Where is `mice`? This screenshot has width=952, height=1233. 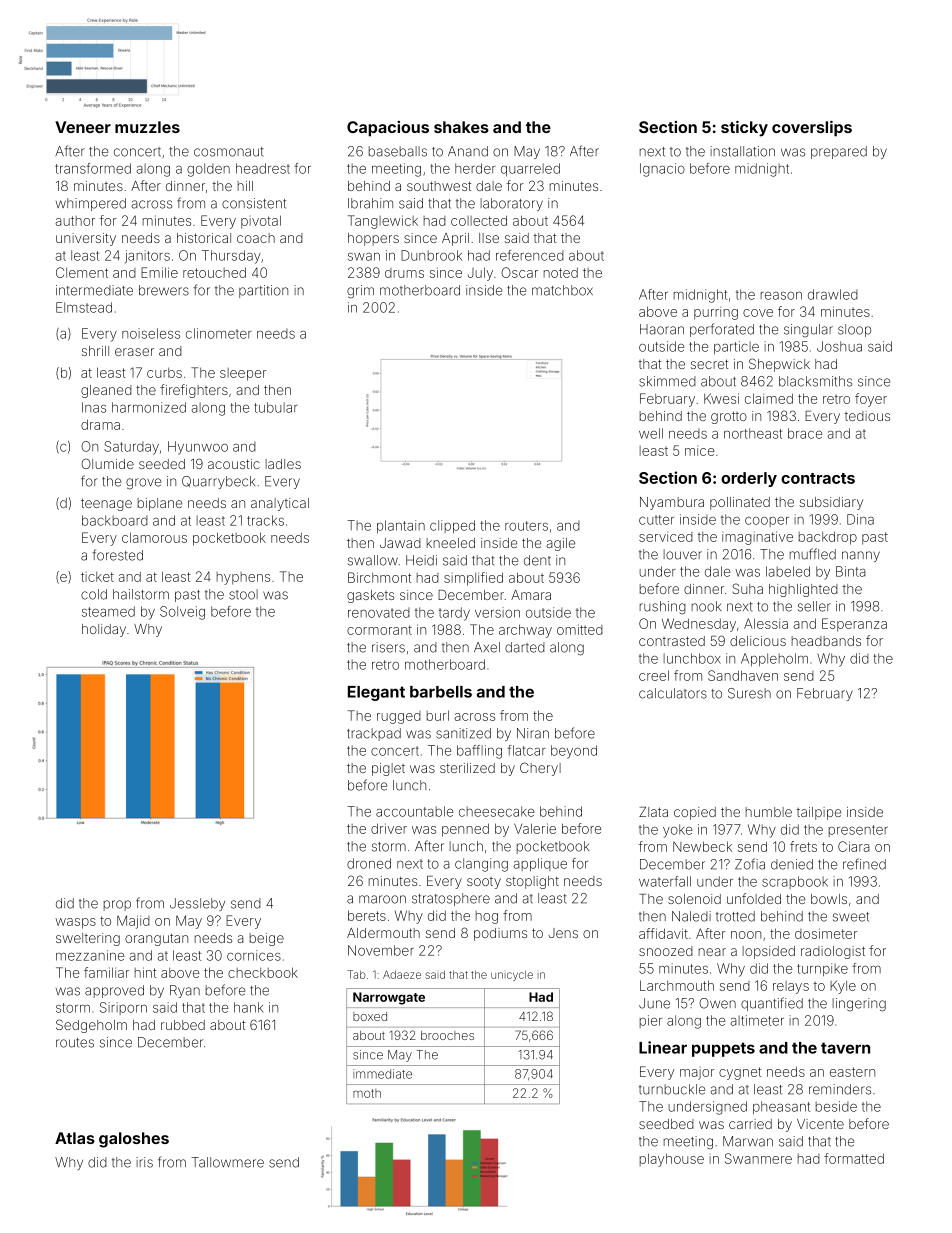 mice is located at coordinates (700, 450).
